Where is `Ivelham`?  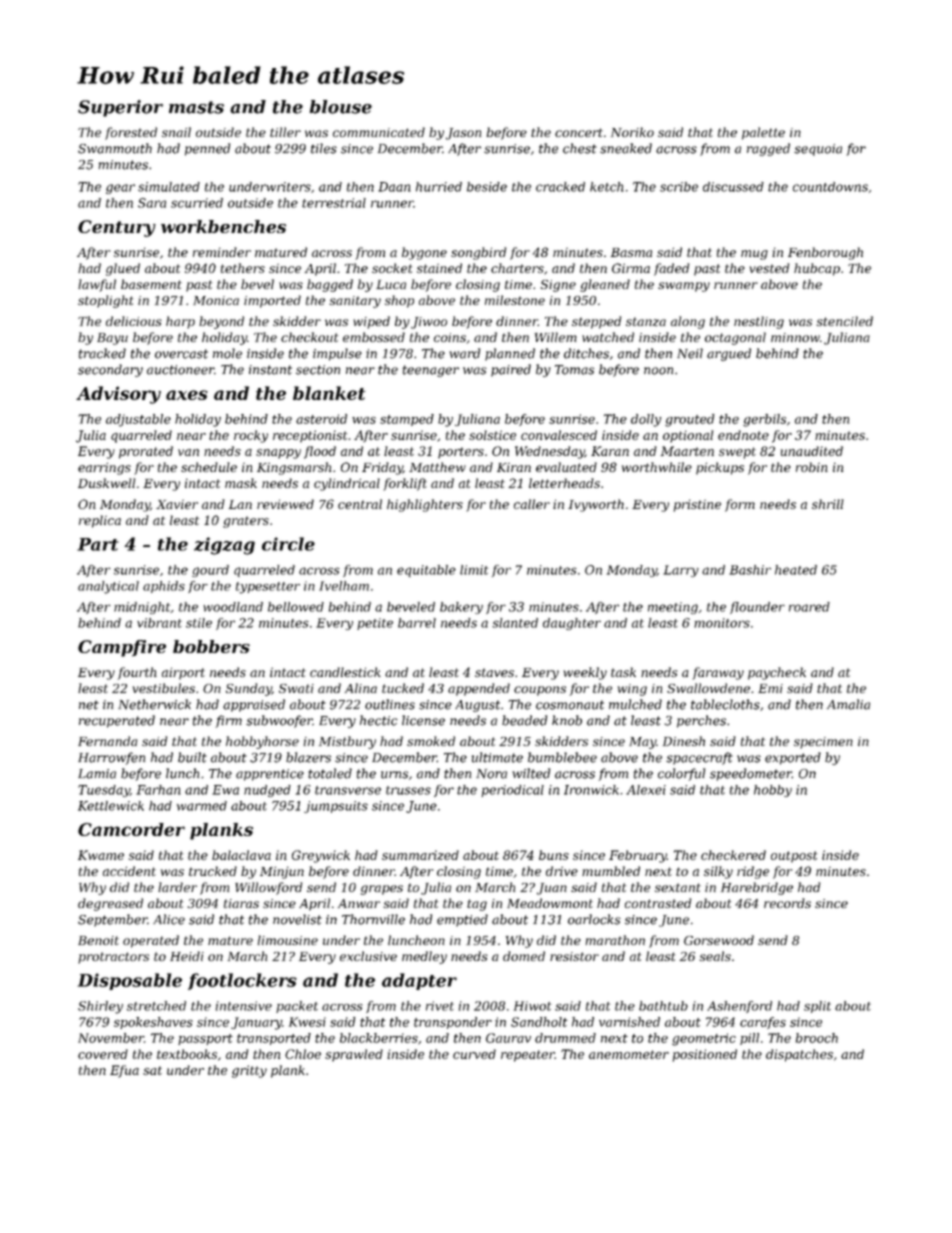 Ivelham is located at coordinates (344, 586).
